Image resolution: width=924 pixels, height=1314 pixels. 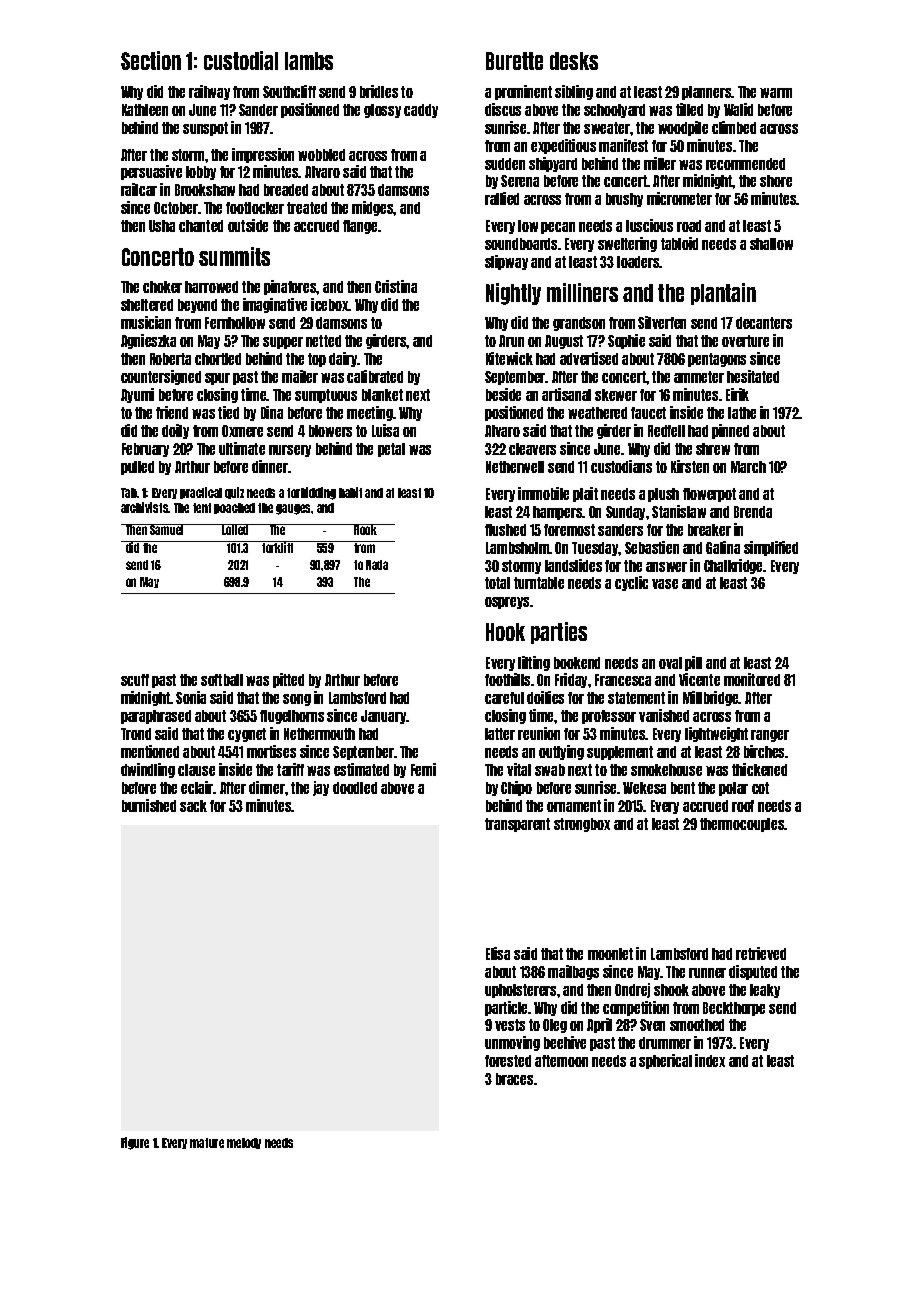 What do you see at coordinates (307, 208) in the screenshot?
I see `treated` at bounding box center [307, 208].
